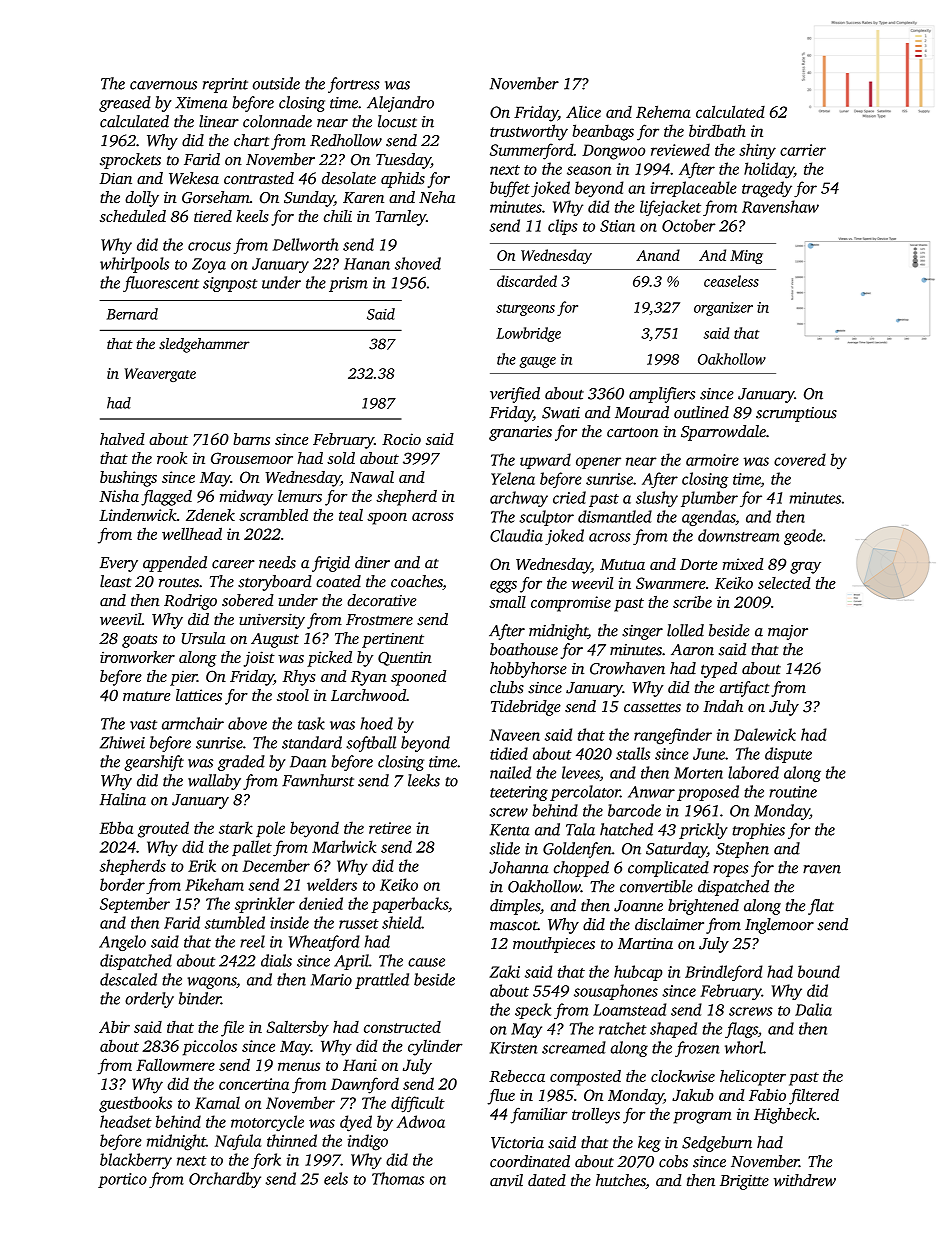 The image size is (952, 1233). I want to click on buffet, so click(510, 189).
